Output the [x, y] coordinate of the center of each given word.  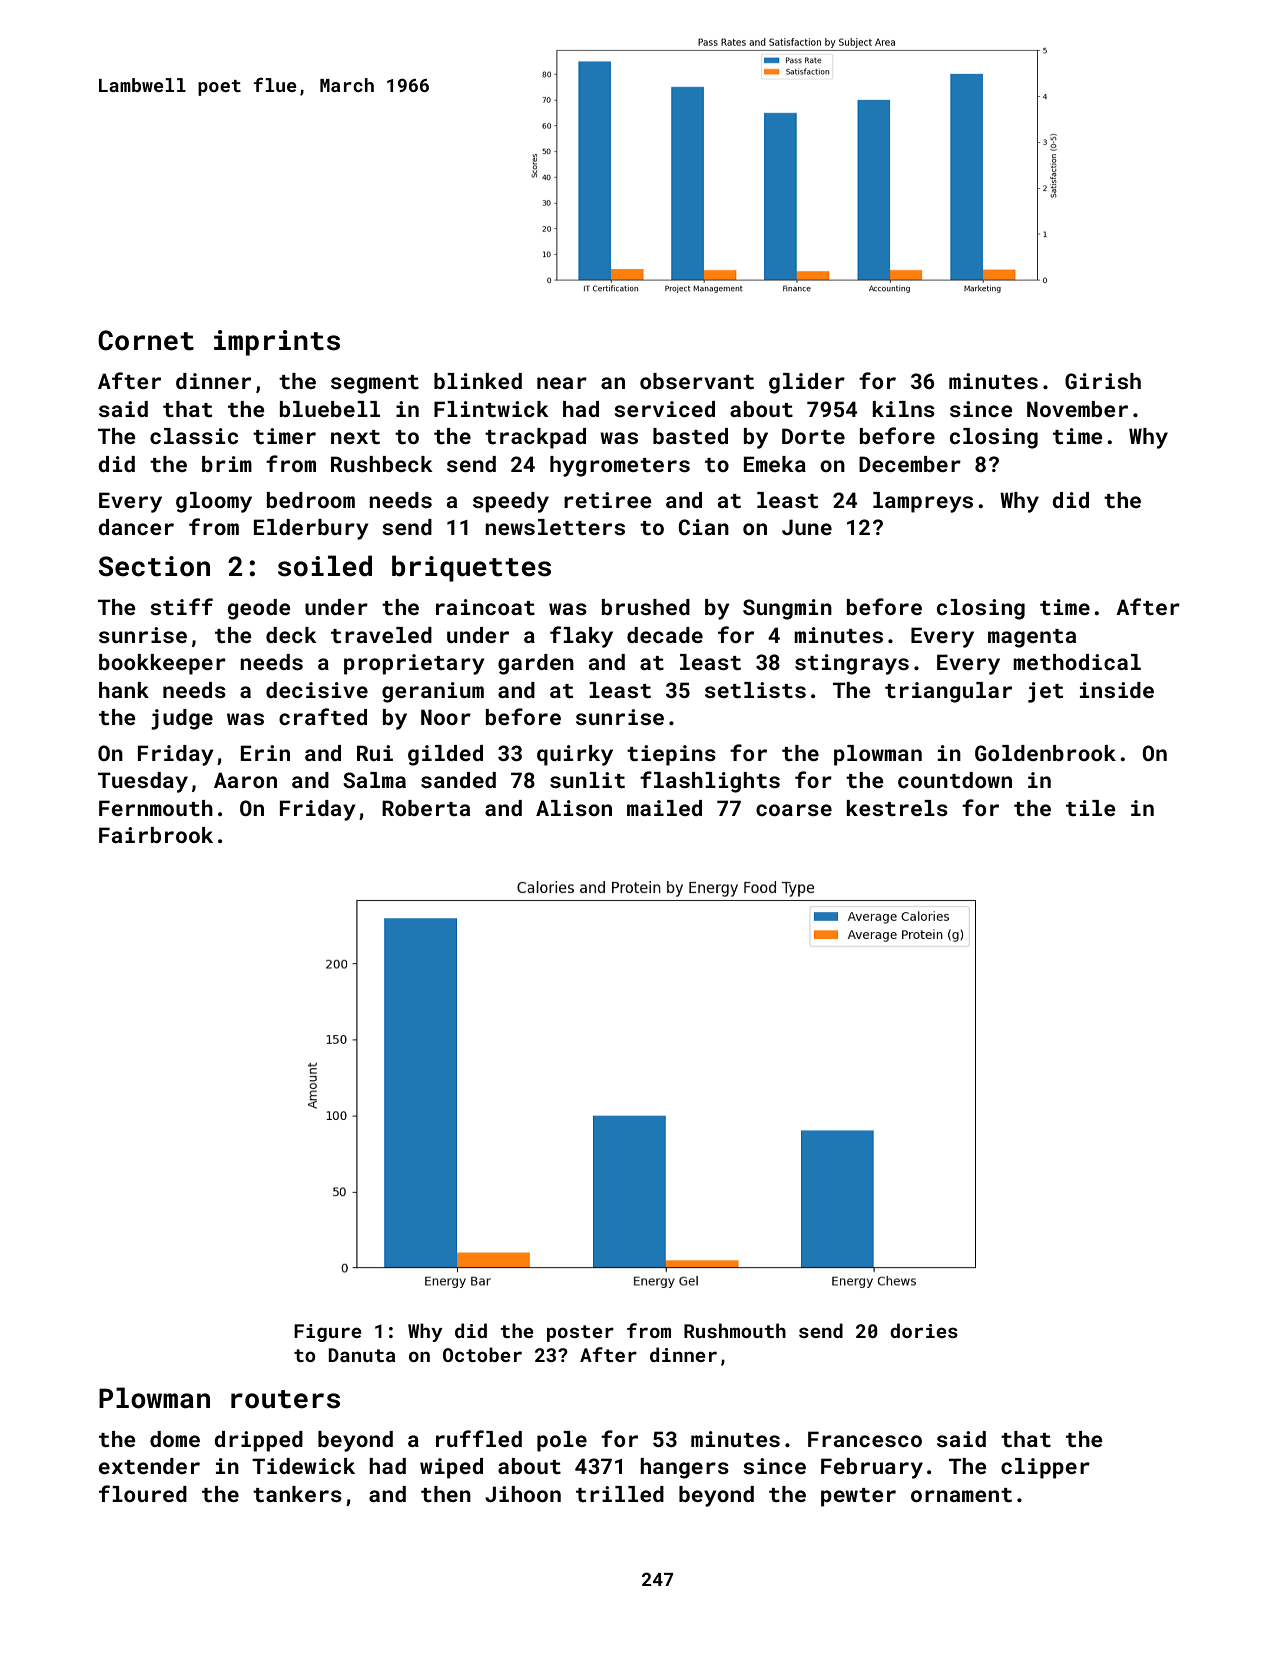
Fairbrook [156, 835]
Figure [328, 1333]
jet [1045, 692]
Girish [1103, 381]
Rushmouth [735, 1330]
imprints [277, 343]
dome [175, 1439]
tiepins [671, 755]
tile [1091, 808]
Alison [574, 808]
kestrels [897, 808]
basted [690, 436]
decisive [317, 690]
